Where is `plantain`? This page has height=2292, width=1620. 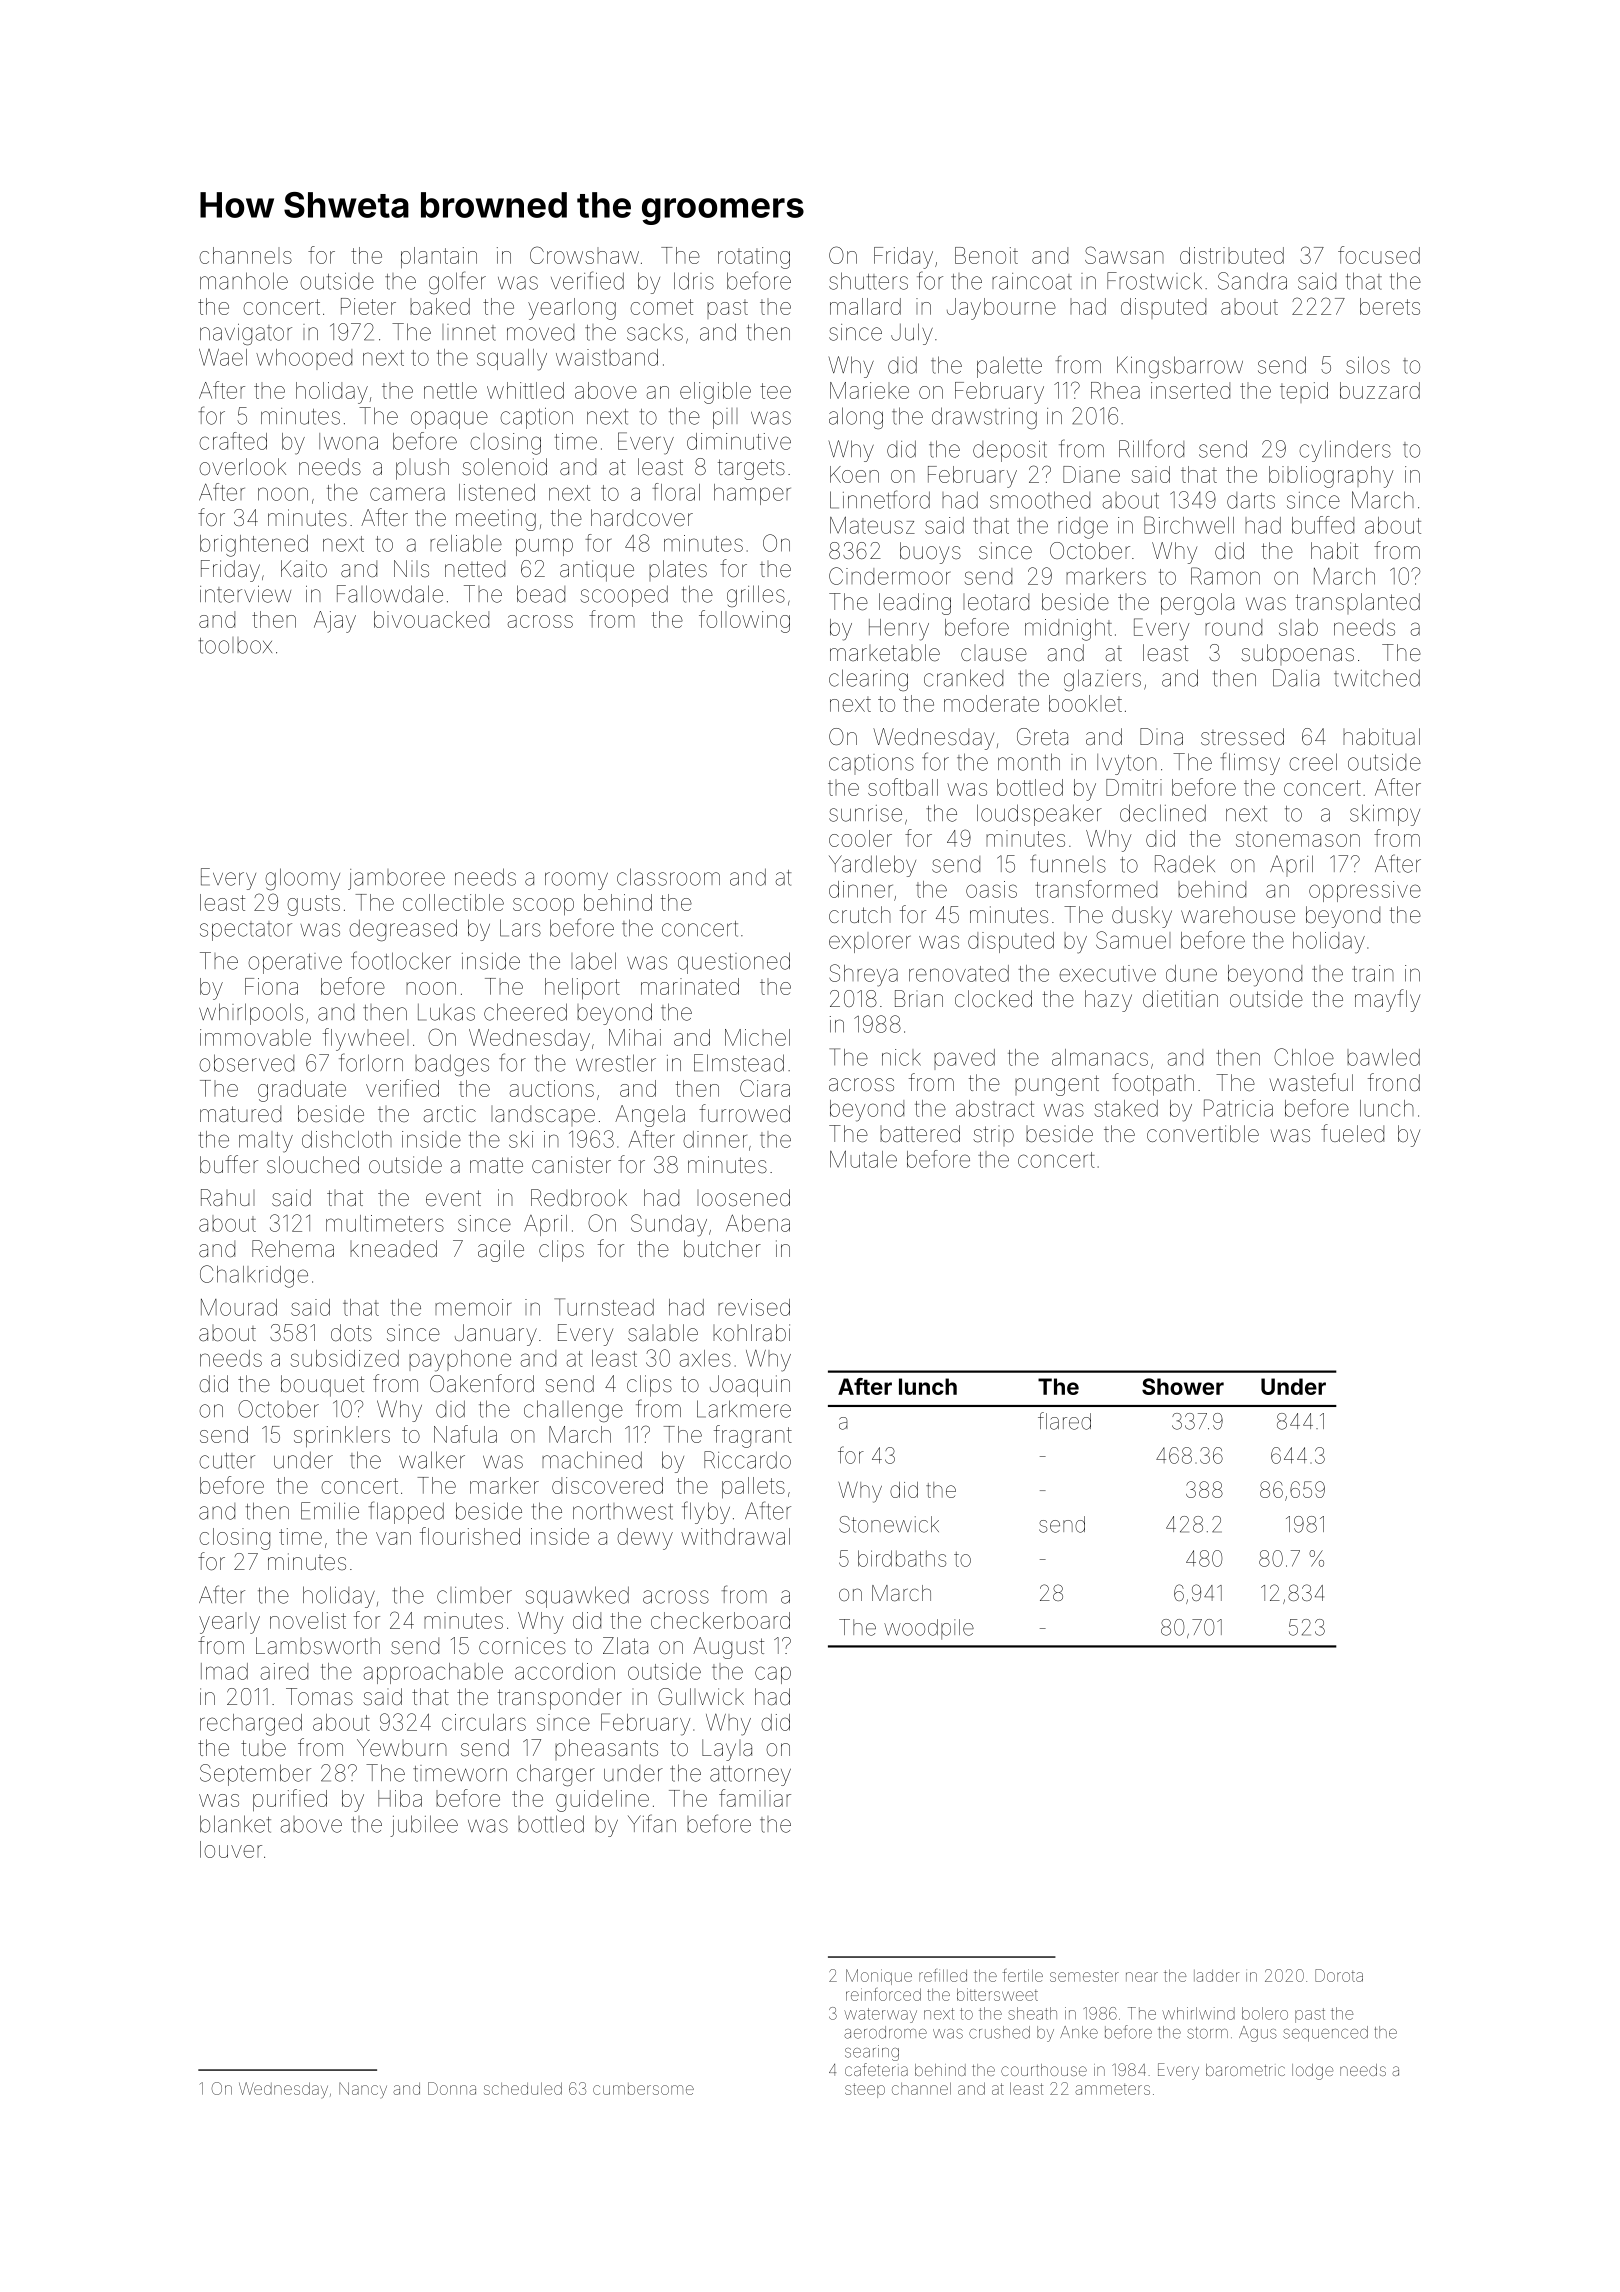 plantain is located at coordinates (439, 257).
